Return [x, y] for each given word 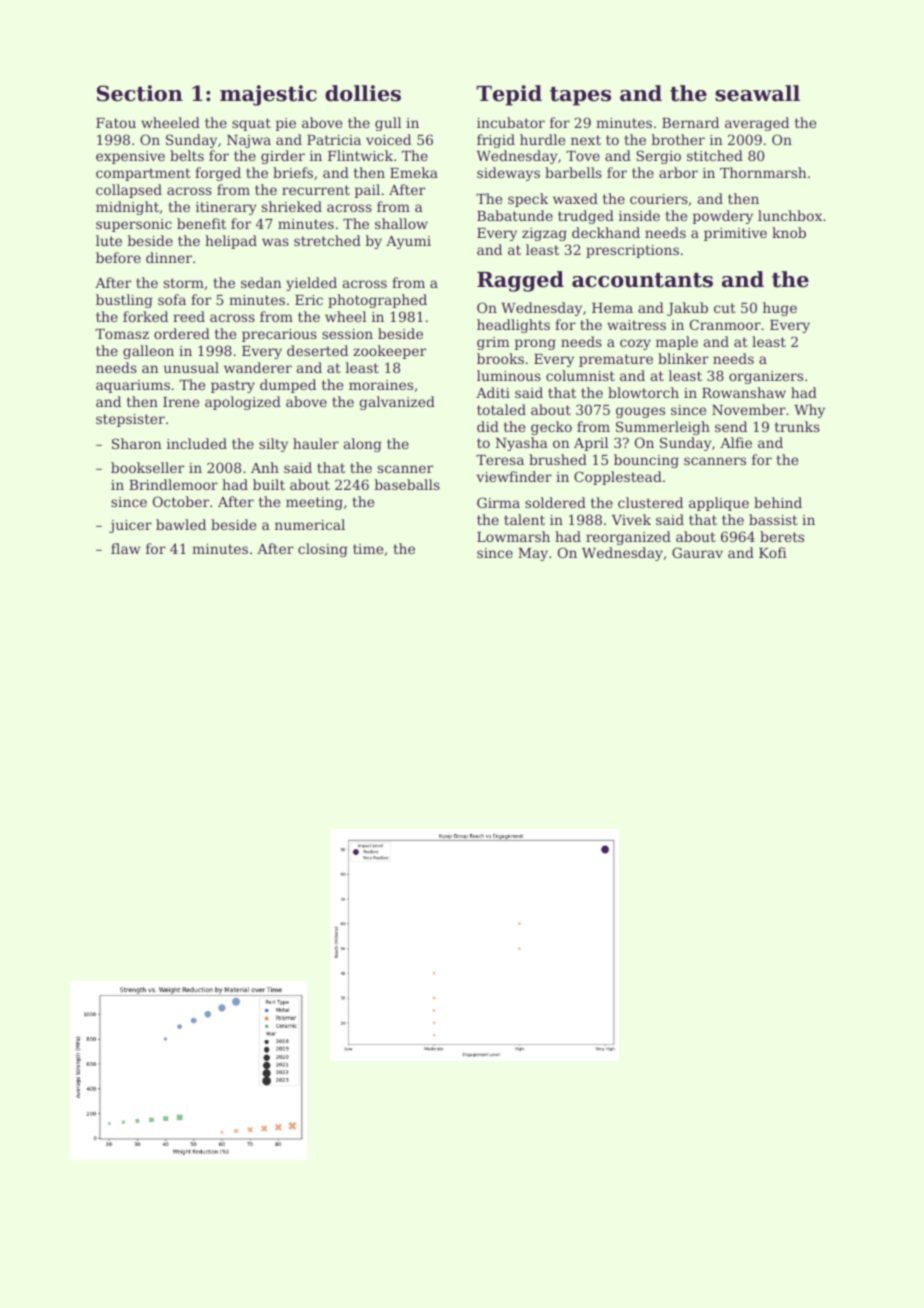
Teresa [500, 460]
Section [140, 93]
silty [273, 445]
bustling [124, 301]
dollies [363, 93]
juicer [130, 526]
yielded [311, 284]
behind [778, 502]
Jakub [687, 309]
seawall [757, 93]
